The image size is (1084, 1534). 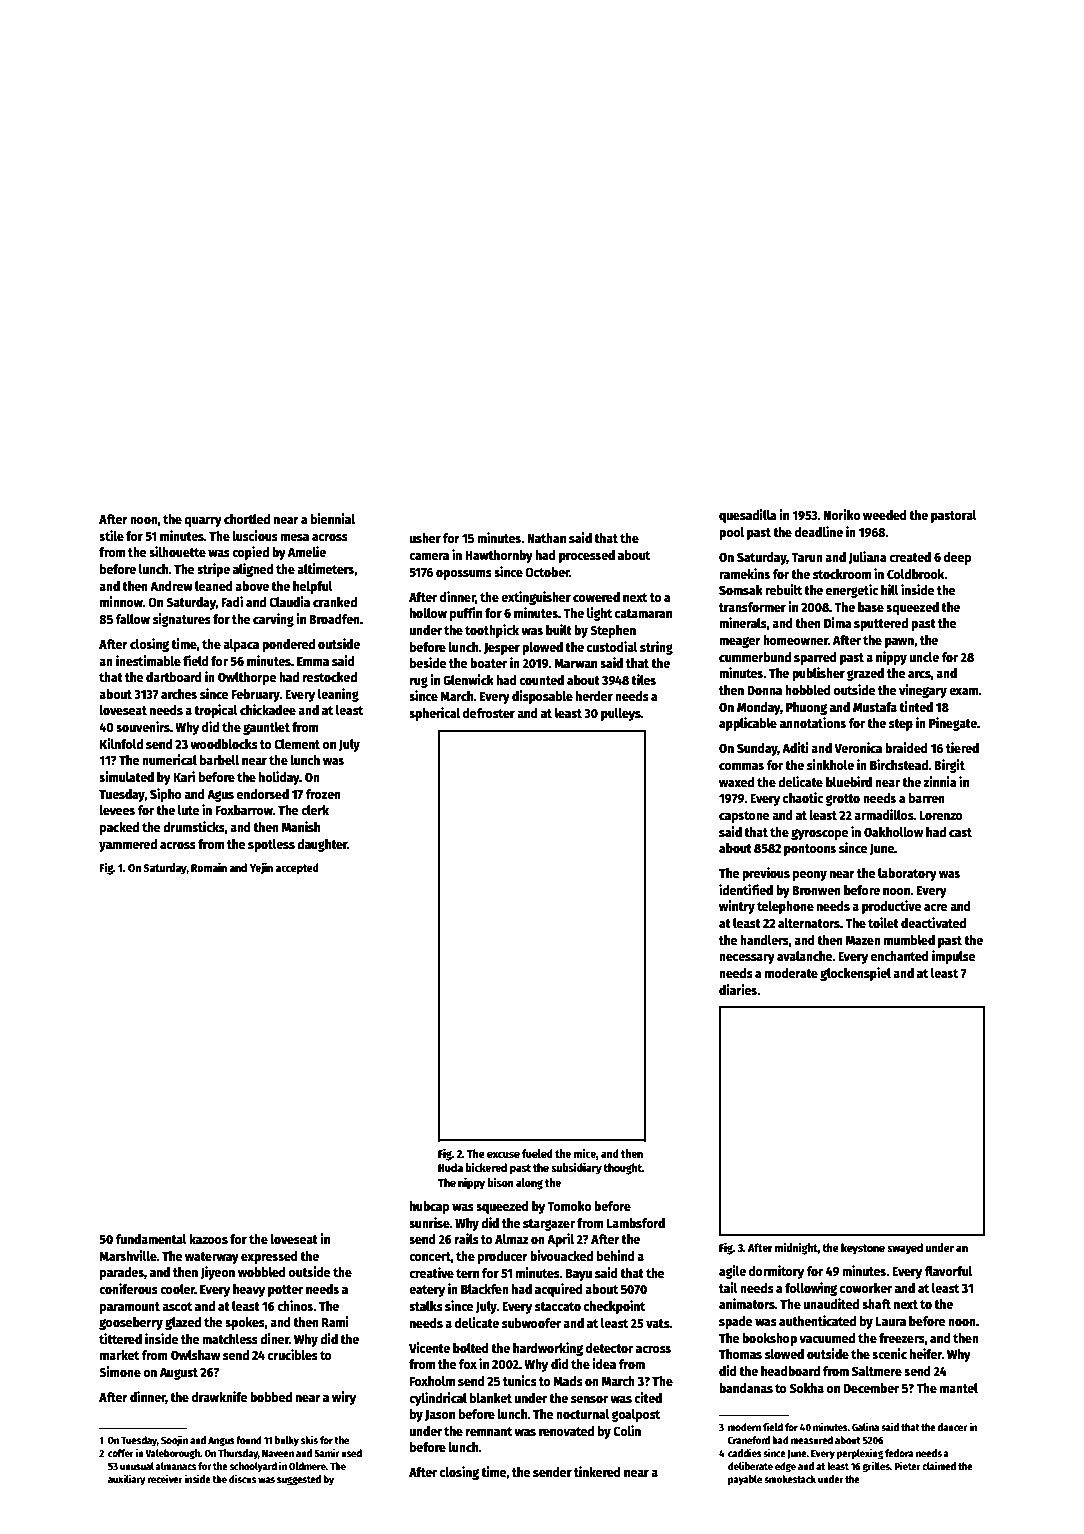 What do you see at coordinates (585, 1153) in the image?
I see `mice` at bounding box center [585, 1153].
